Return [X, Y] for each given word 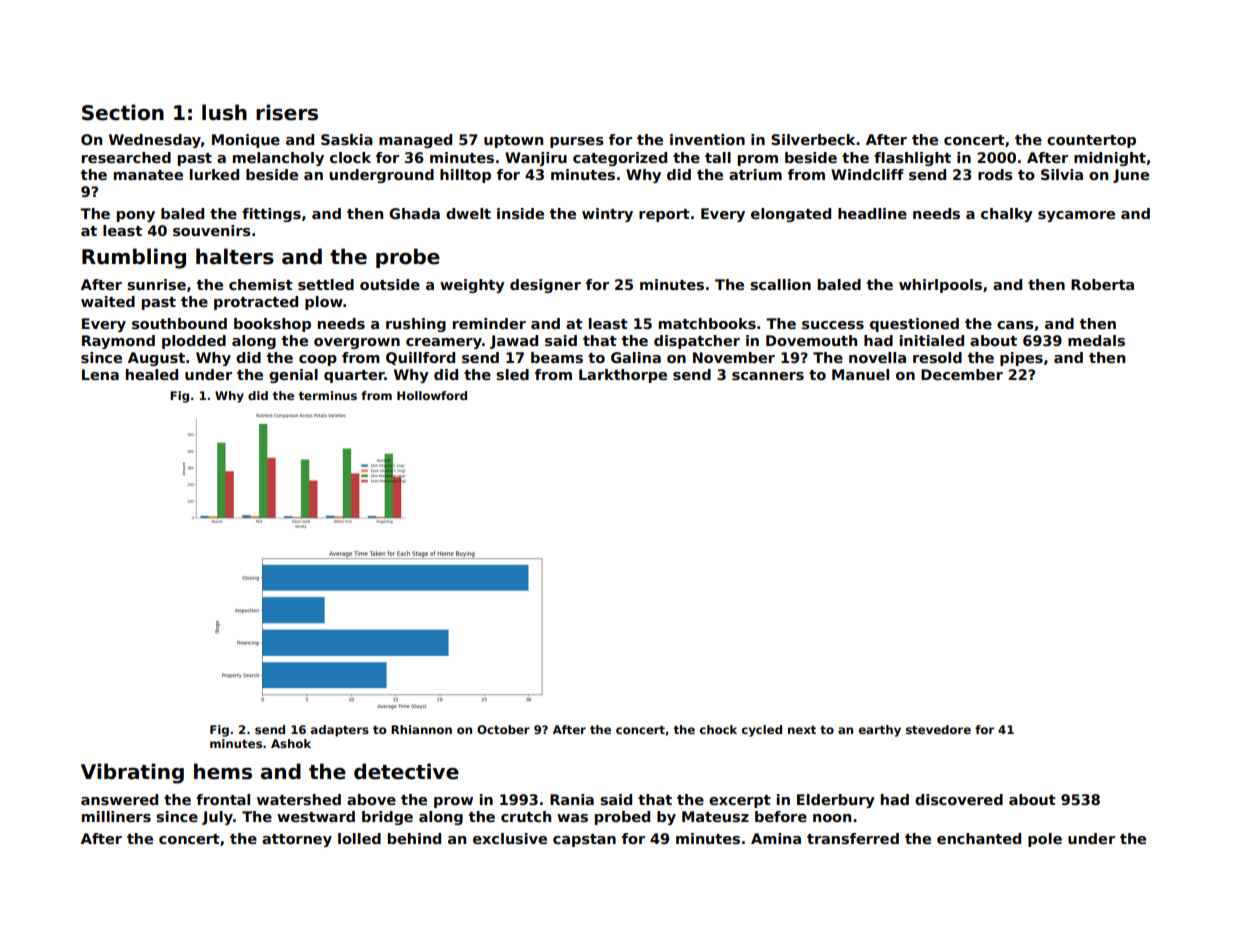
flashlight [912, 159]
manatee [148, 175]
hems [223, 771]
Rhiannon [421, 729]
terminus [327, 395]
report [664, 215]
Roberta [1102, 284]
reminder [489, 323]
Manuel [860, 374]
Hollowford [432, 395]
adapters [340, 731]
